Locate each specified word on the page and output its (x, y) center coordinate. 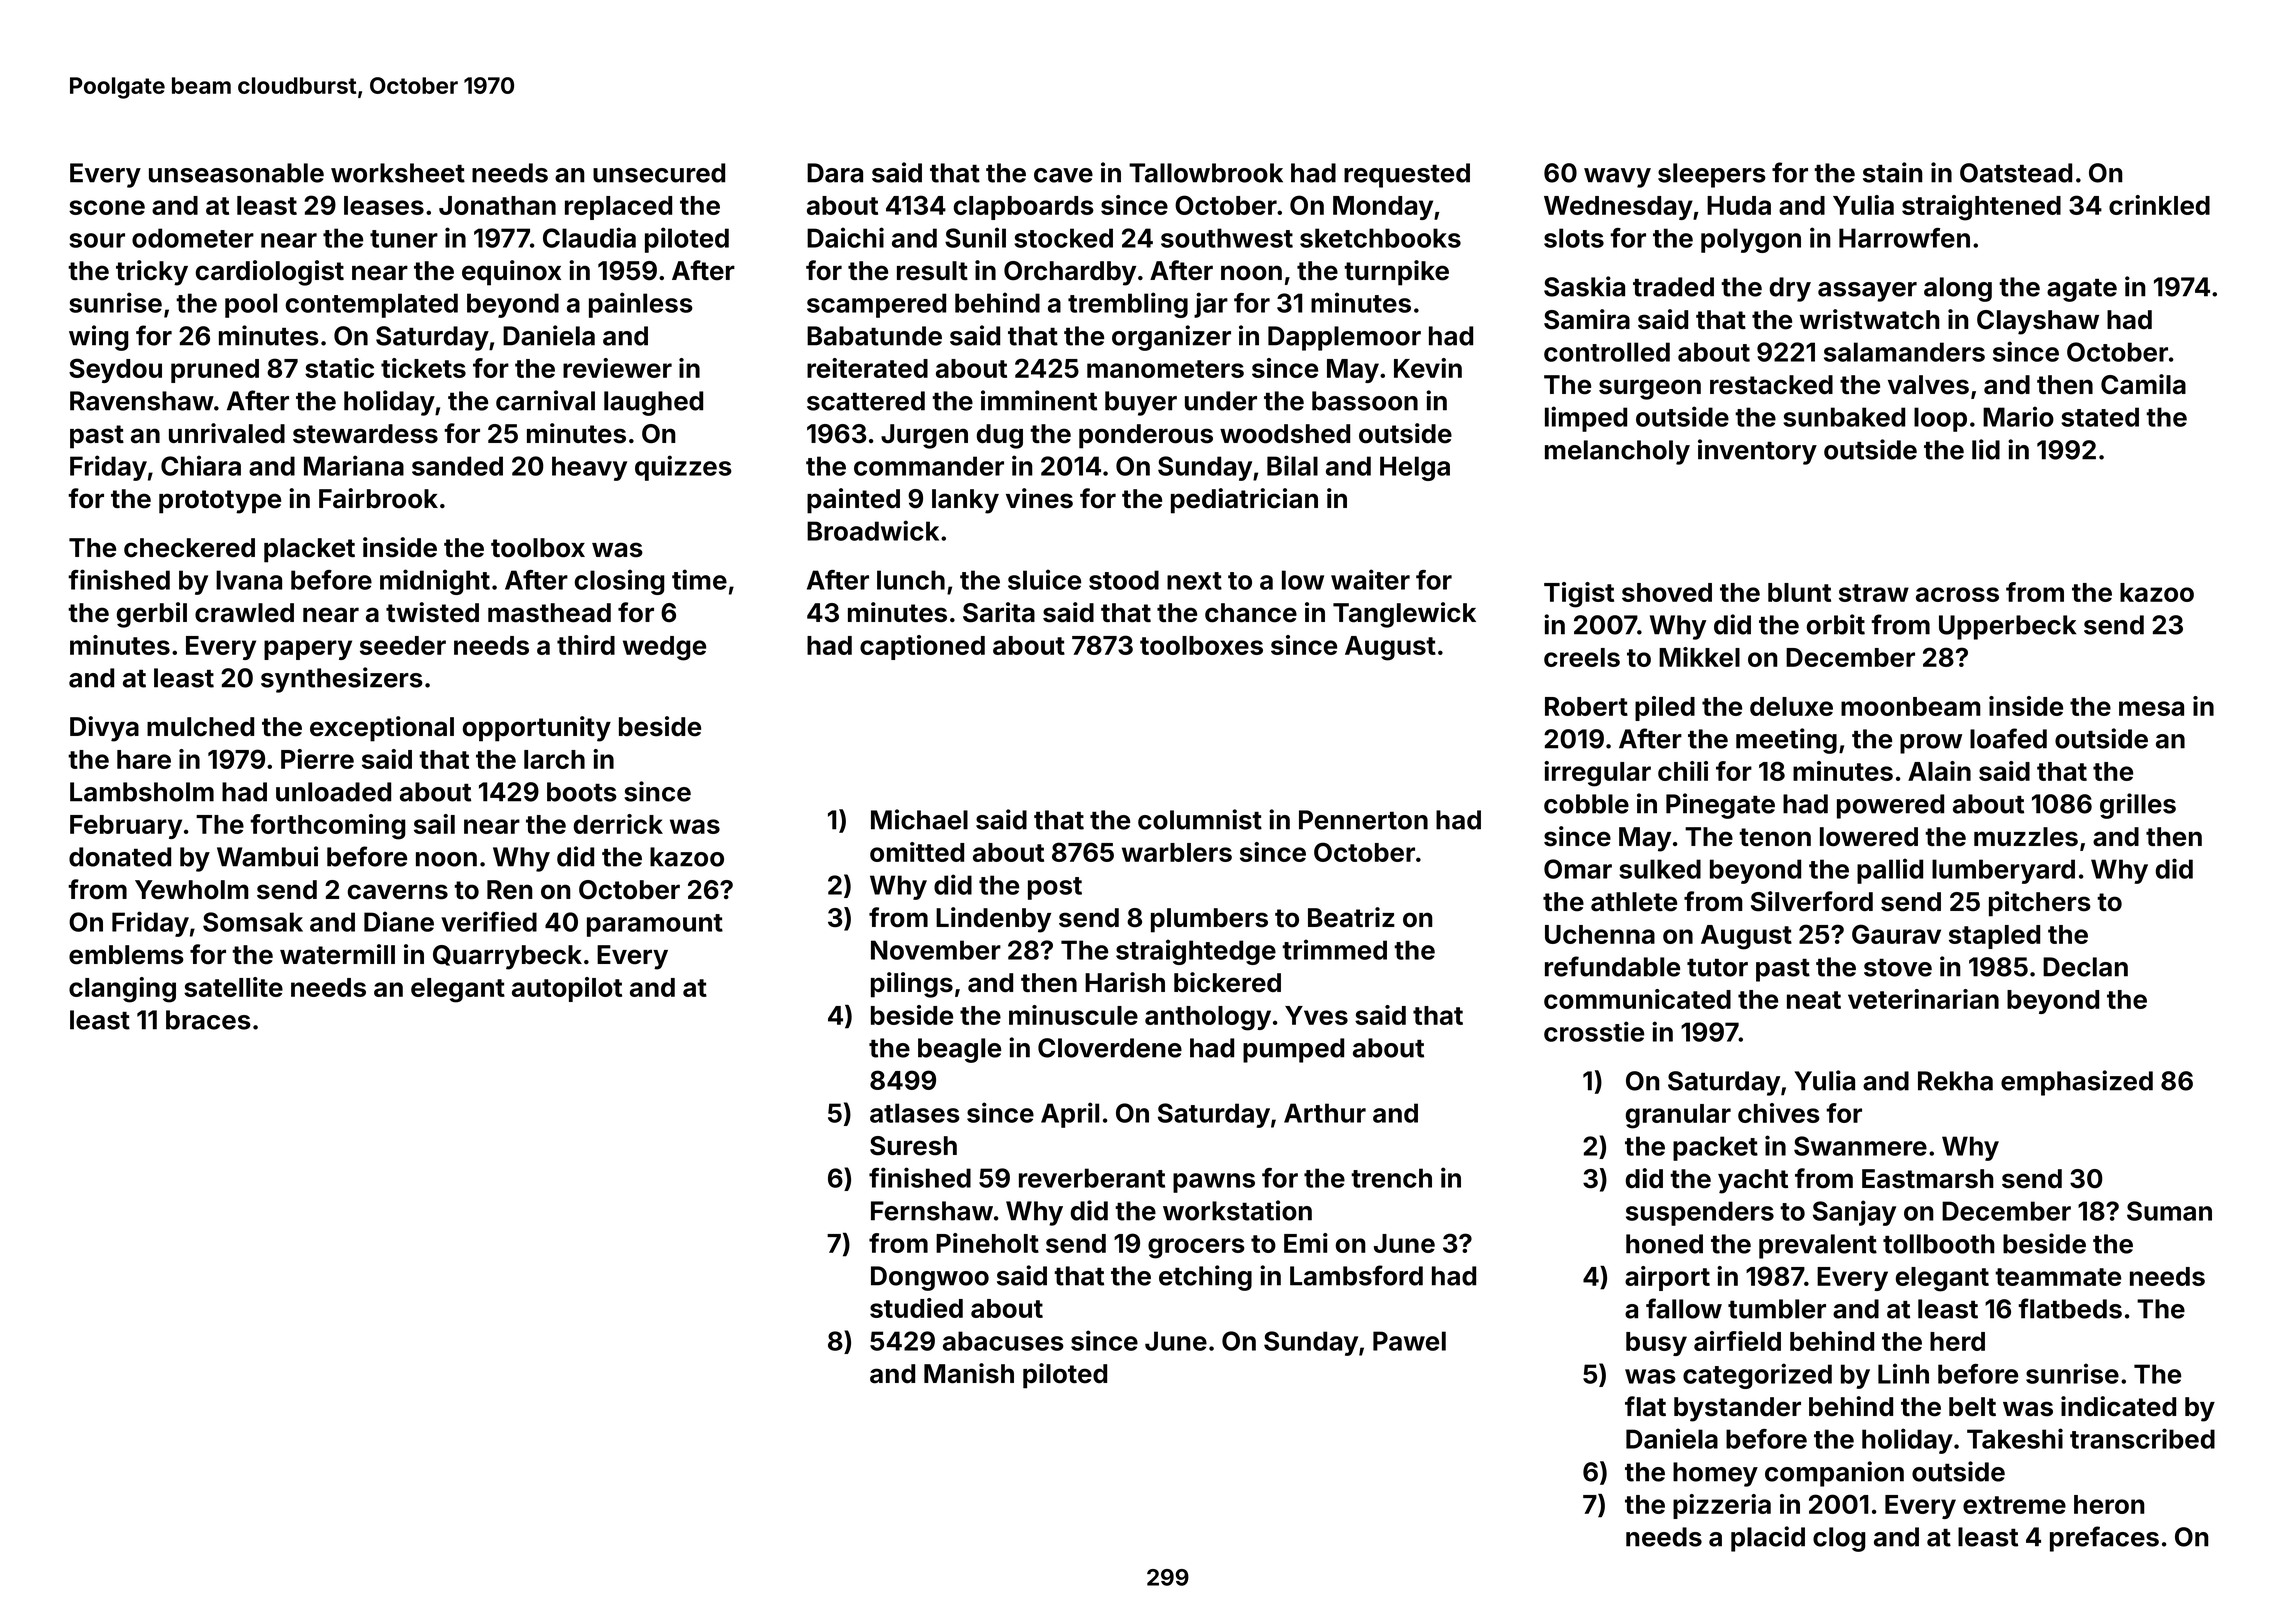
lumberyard (2003, 871)
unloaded (333, 792)
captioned (922, 647)
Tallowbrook (1206, 173)
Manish (969, 1373)
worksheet (398, 173)
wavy (1617, 178)
